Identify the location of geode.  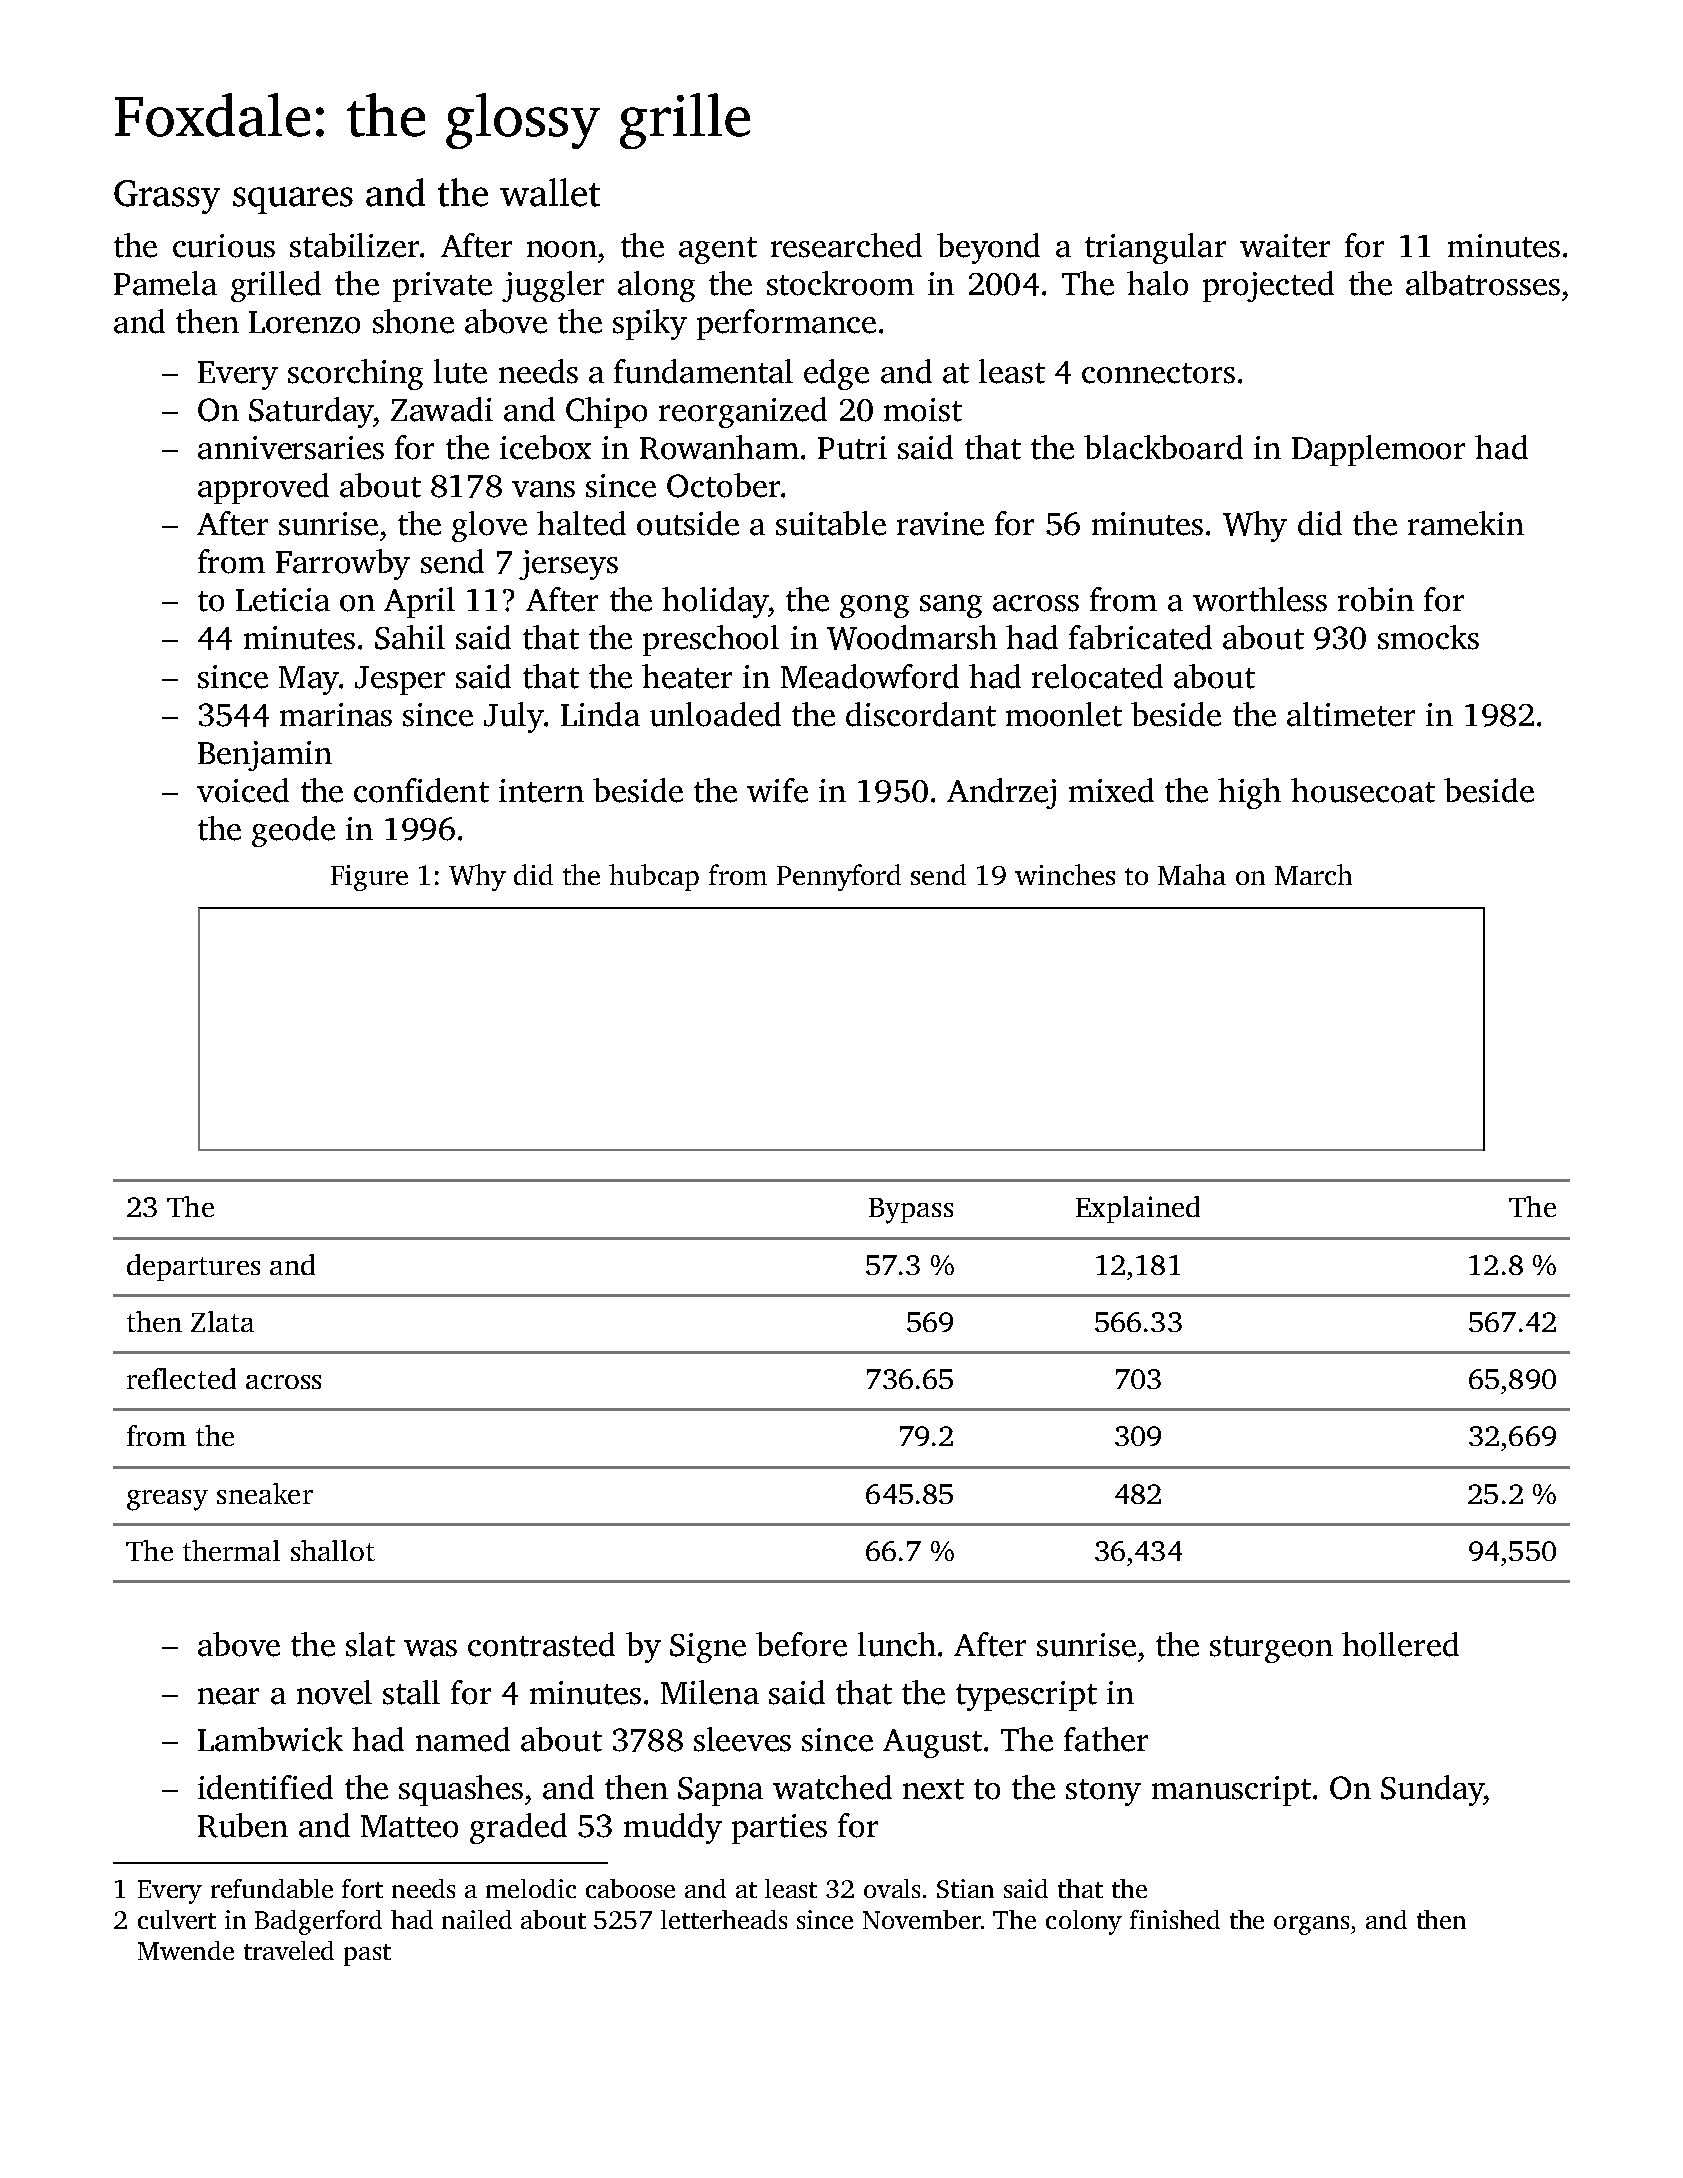
(293, 831).
